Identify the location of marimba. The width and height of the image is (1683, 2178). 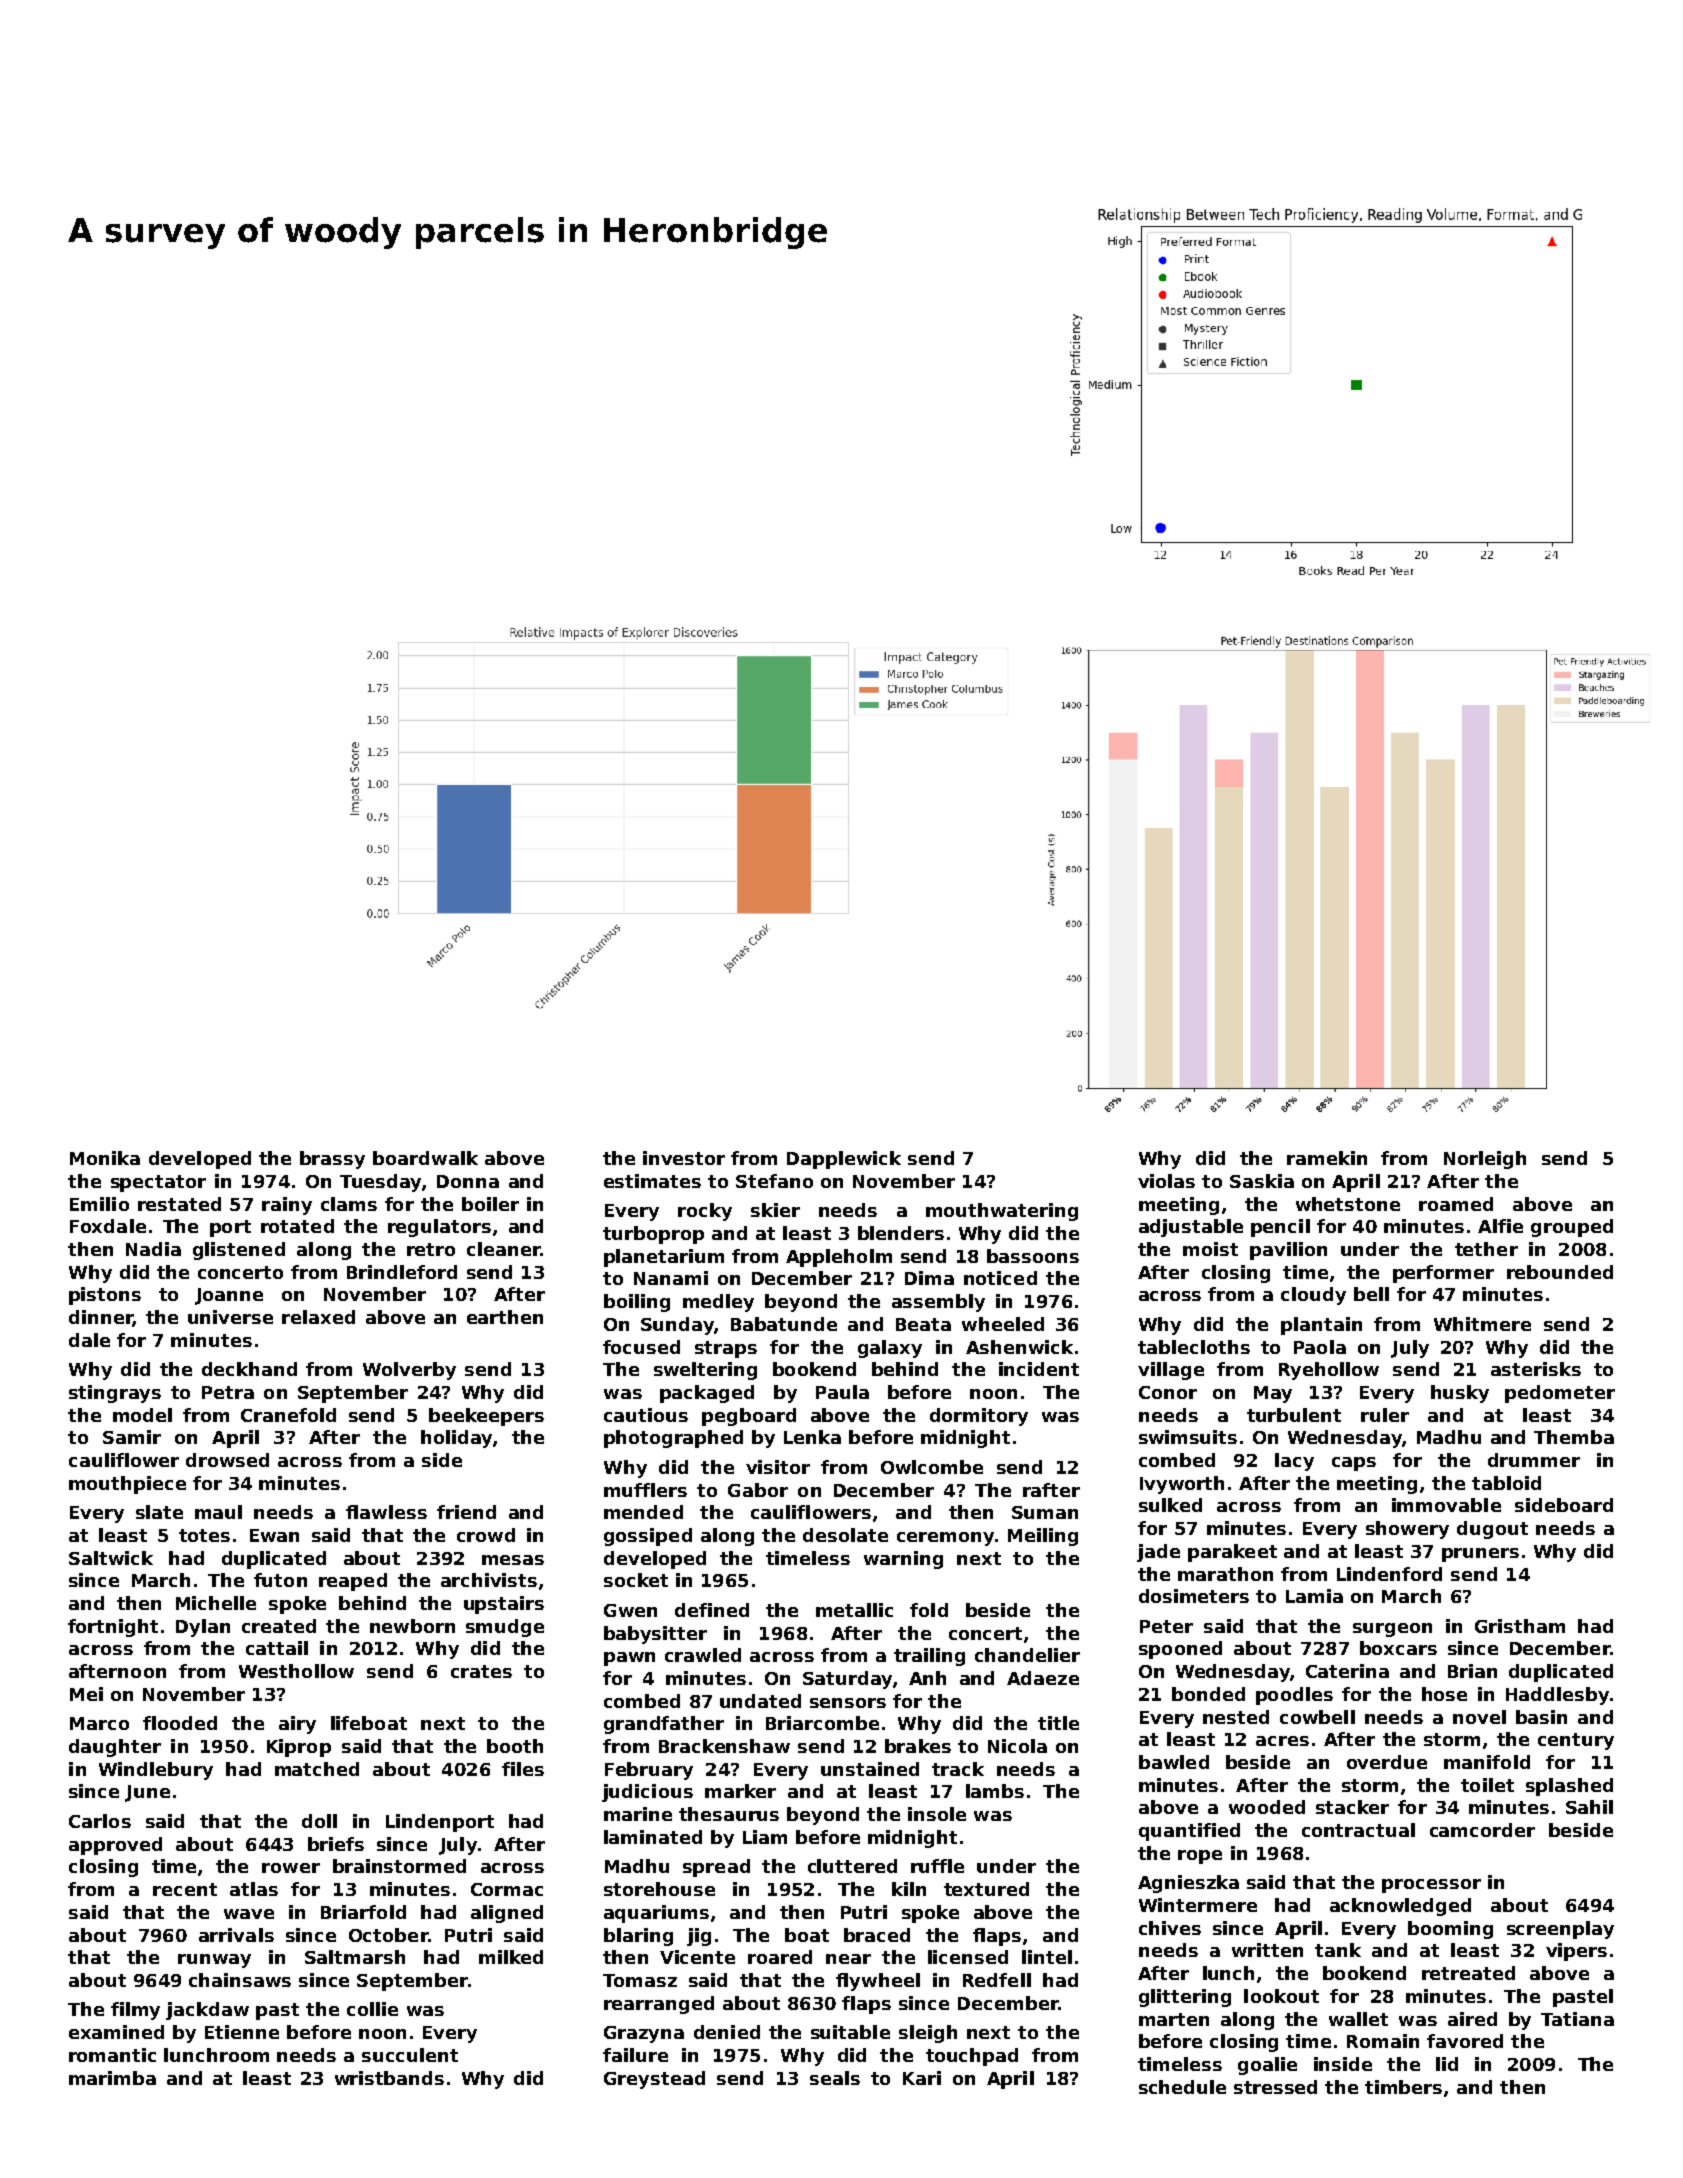
(112, 2078).
